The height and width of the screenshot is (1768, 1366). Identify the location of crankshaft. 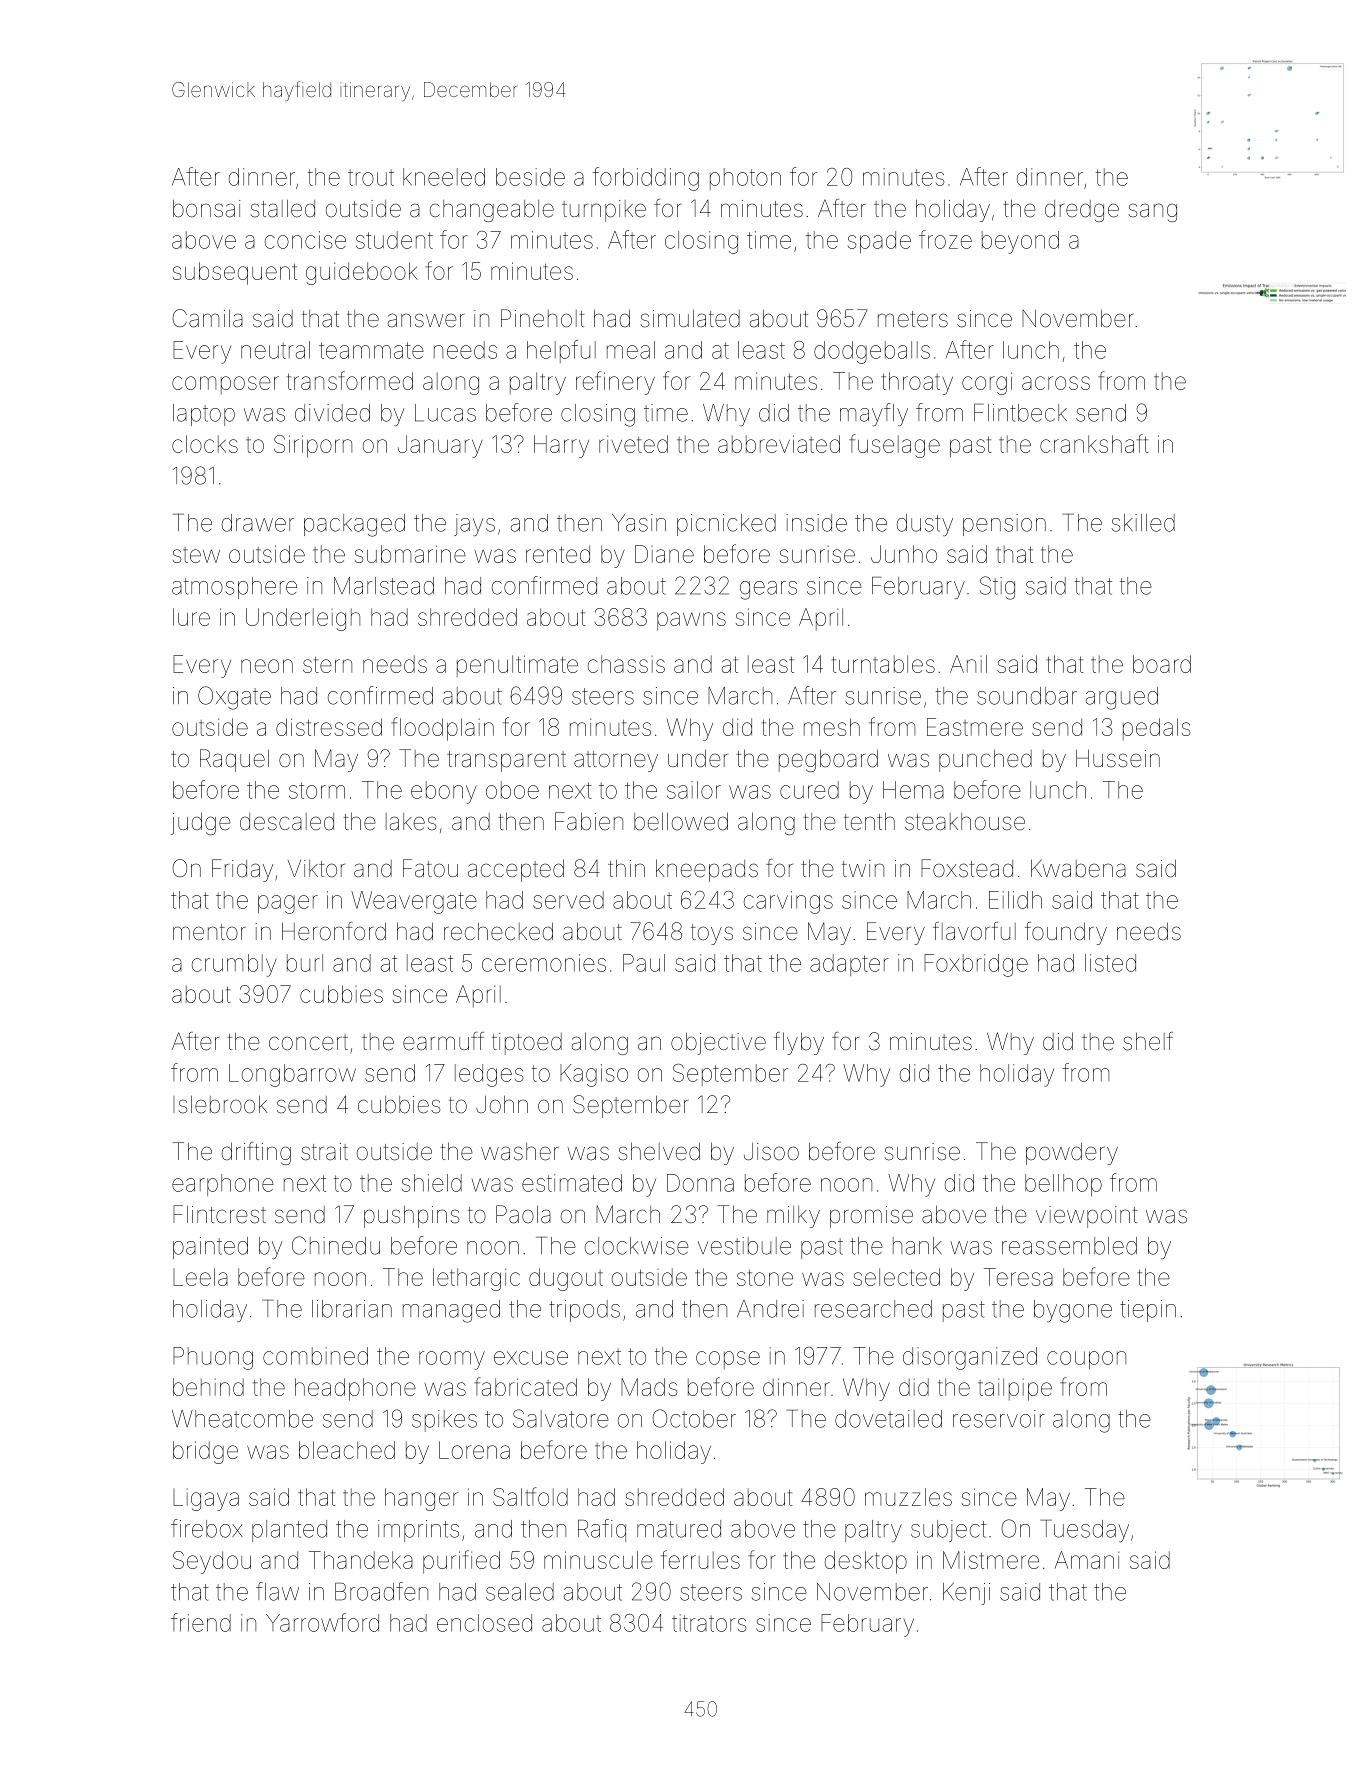
(1094, 443).
